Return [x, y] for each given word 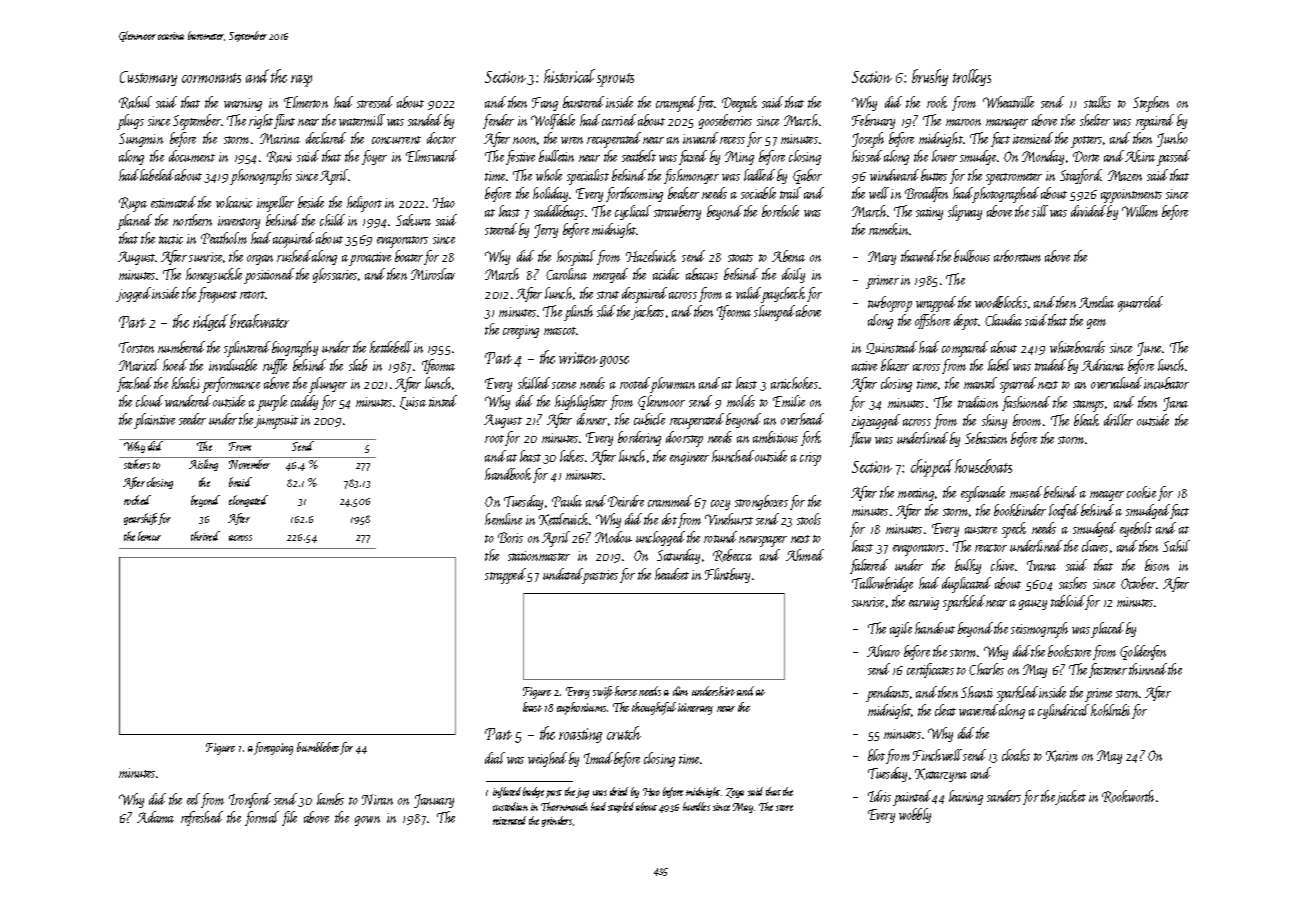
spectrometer [1014, 179]
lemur [149, 536]
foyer [374, 157]
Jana [1175, 404]
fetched [134, 384]
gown [367, 821]
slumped [774, 313]
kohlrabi [1110, 710]
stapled [621, 807]
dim [680, 691]
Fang [545, 104]
